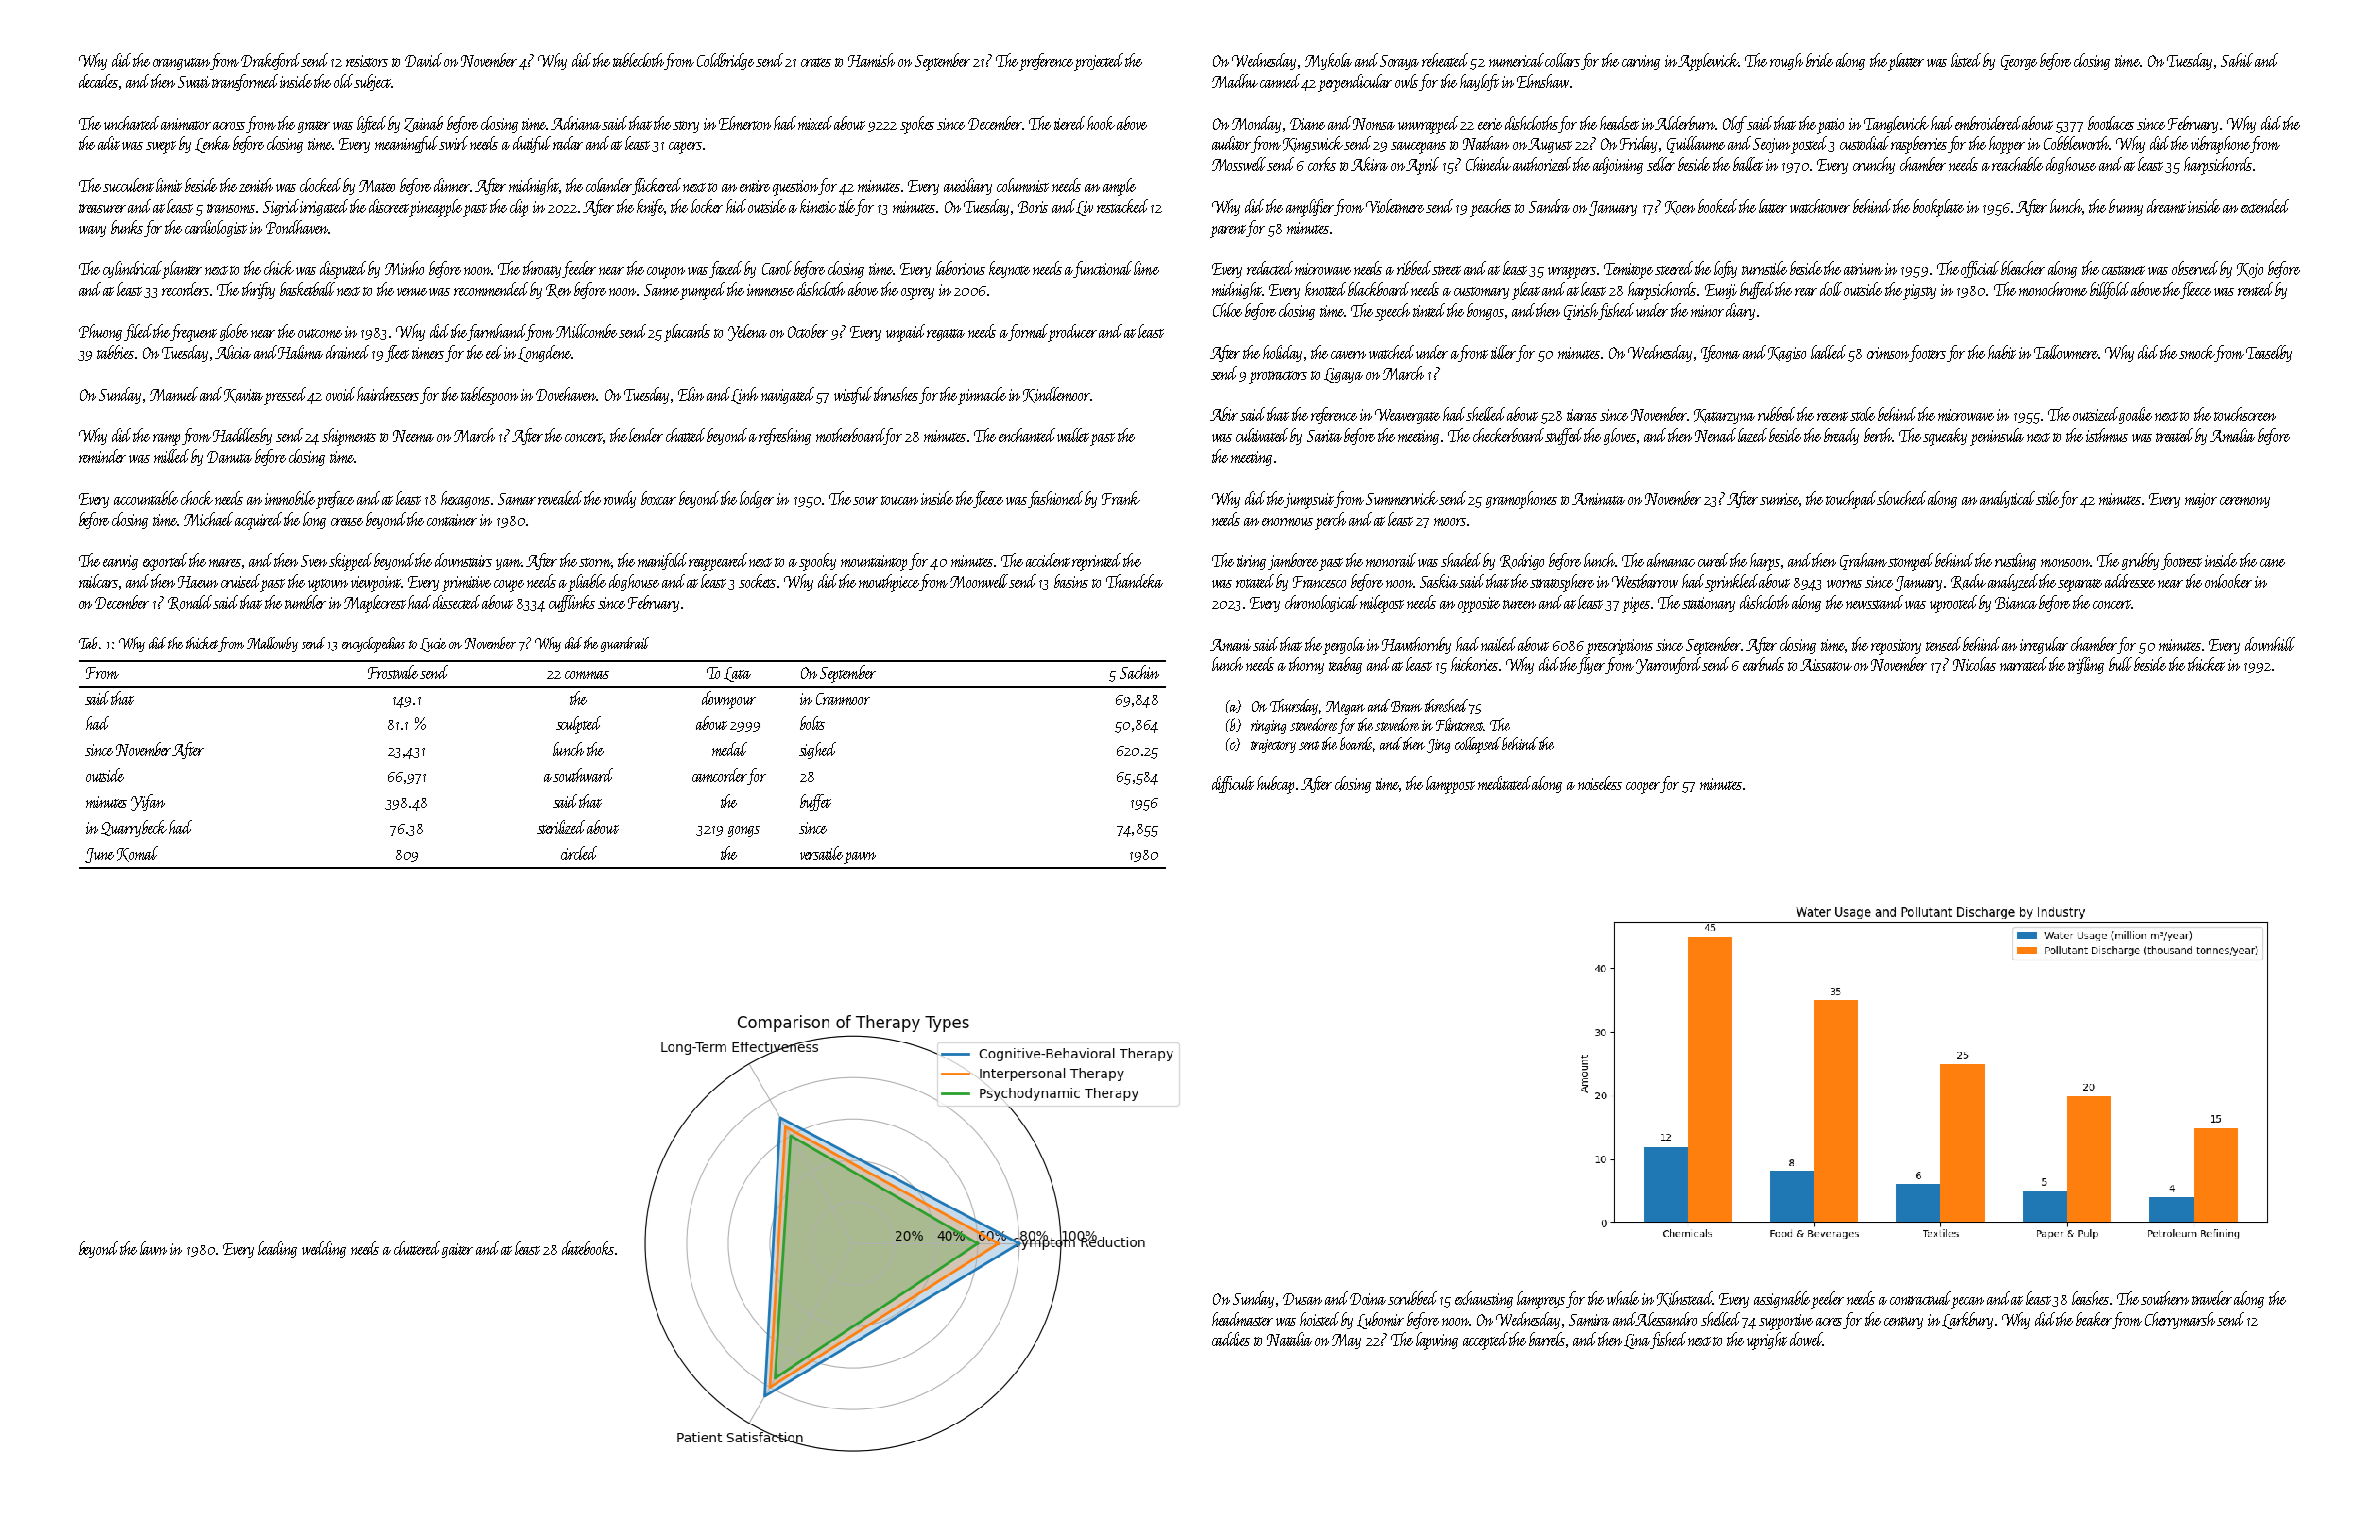  I want to click on Sahil, so click(2237, 60).
